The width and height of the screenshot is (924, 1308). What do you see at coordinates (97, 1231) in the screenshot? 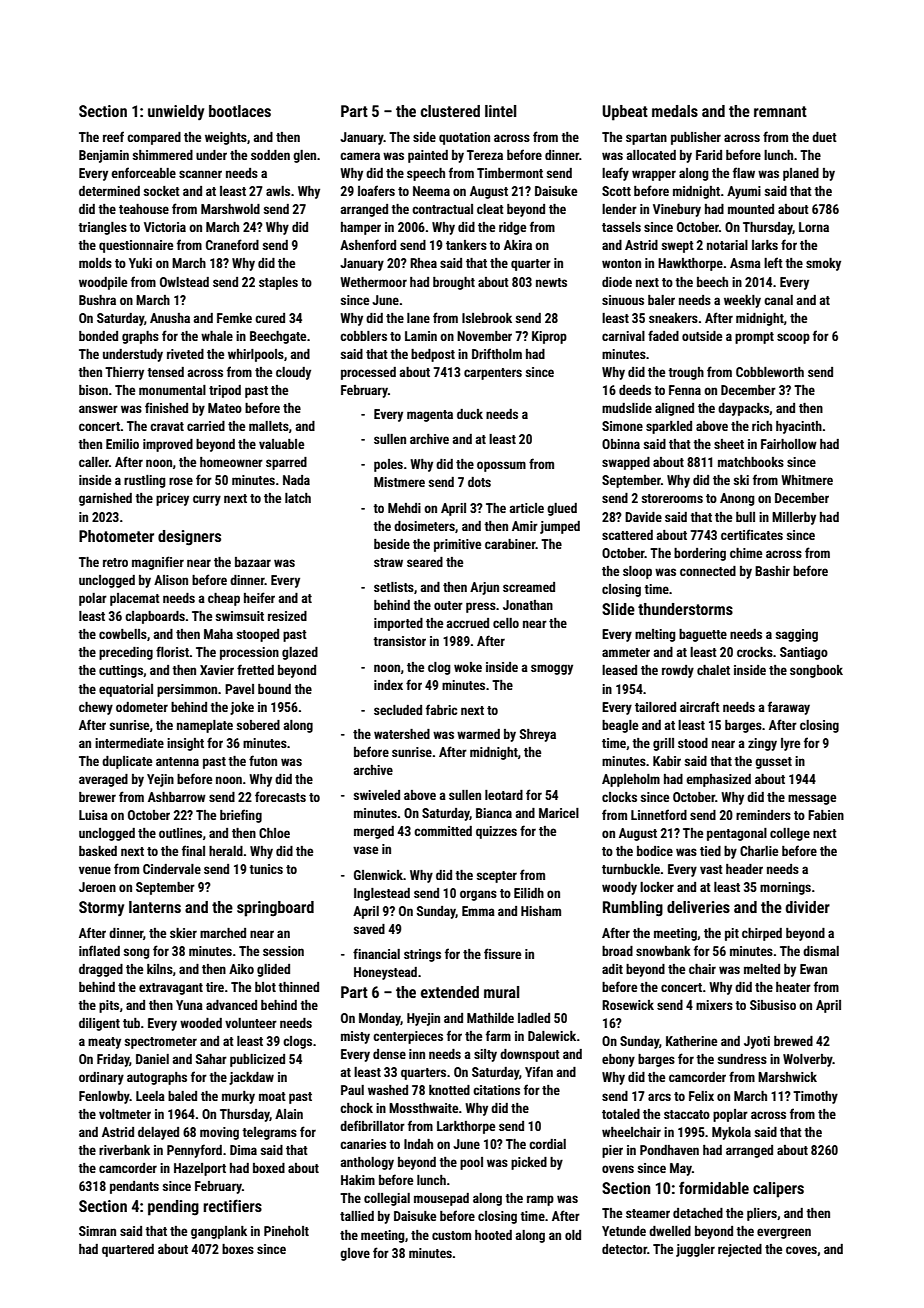
I see `Simran` at bounding box center [97, 1231].
